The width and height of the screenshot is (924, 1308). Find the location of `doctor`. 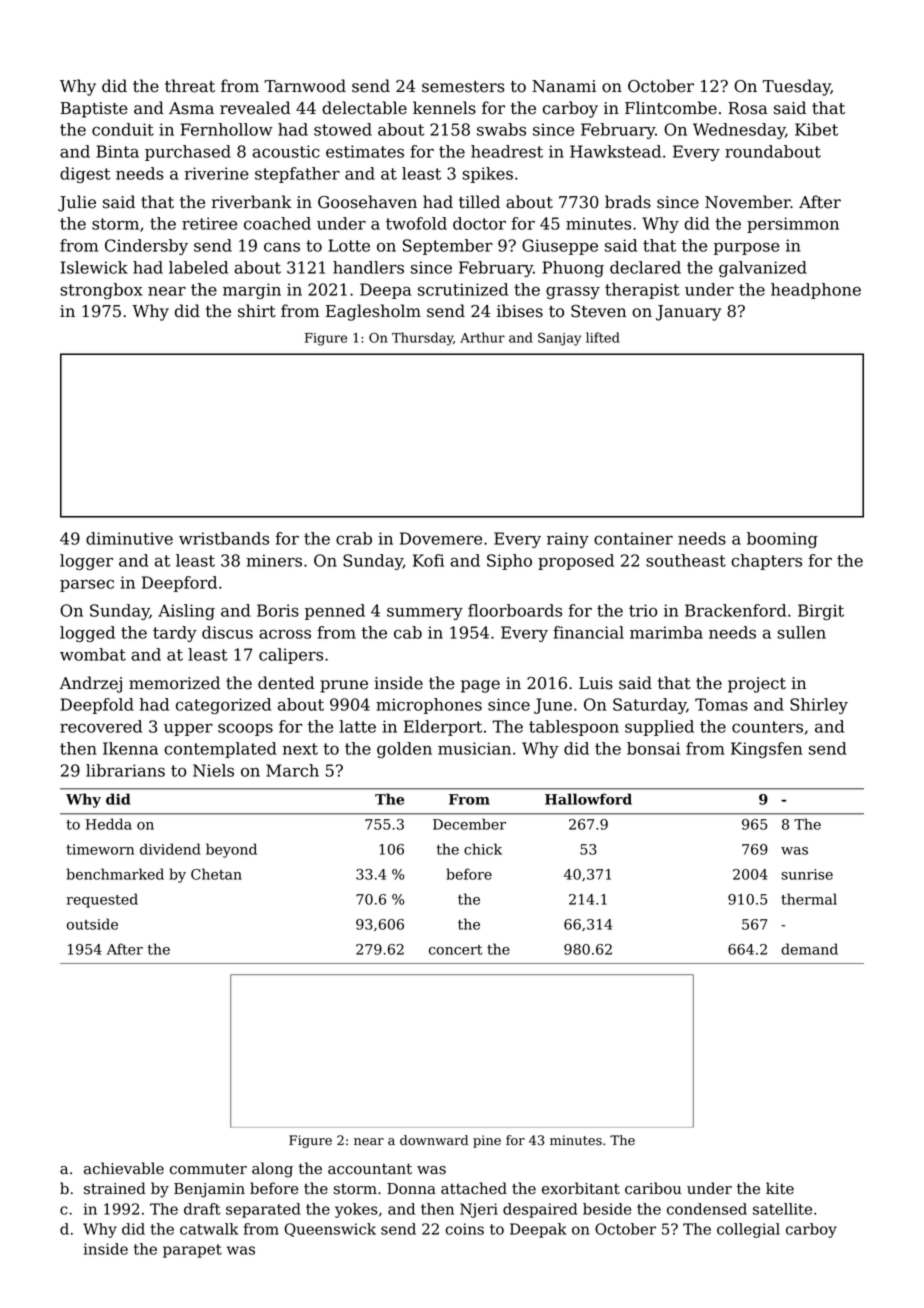

doctor is located at coordinates (479, 223).
